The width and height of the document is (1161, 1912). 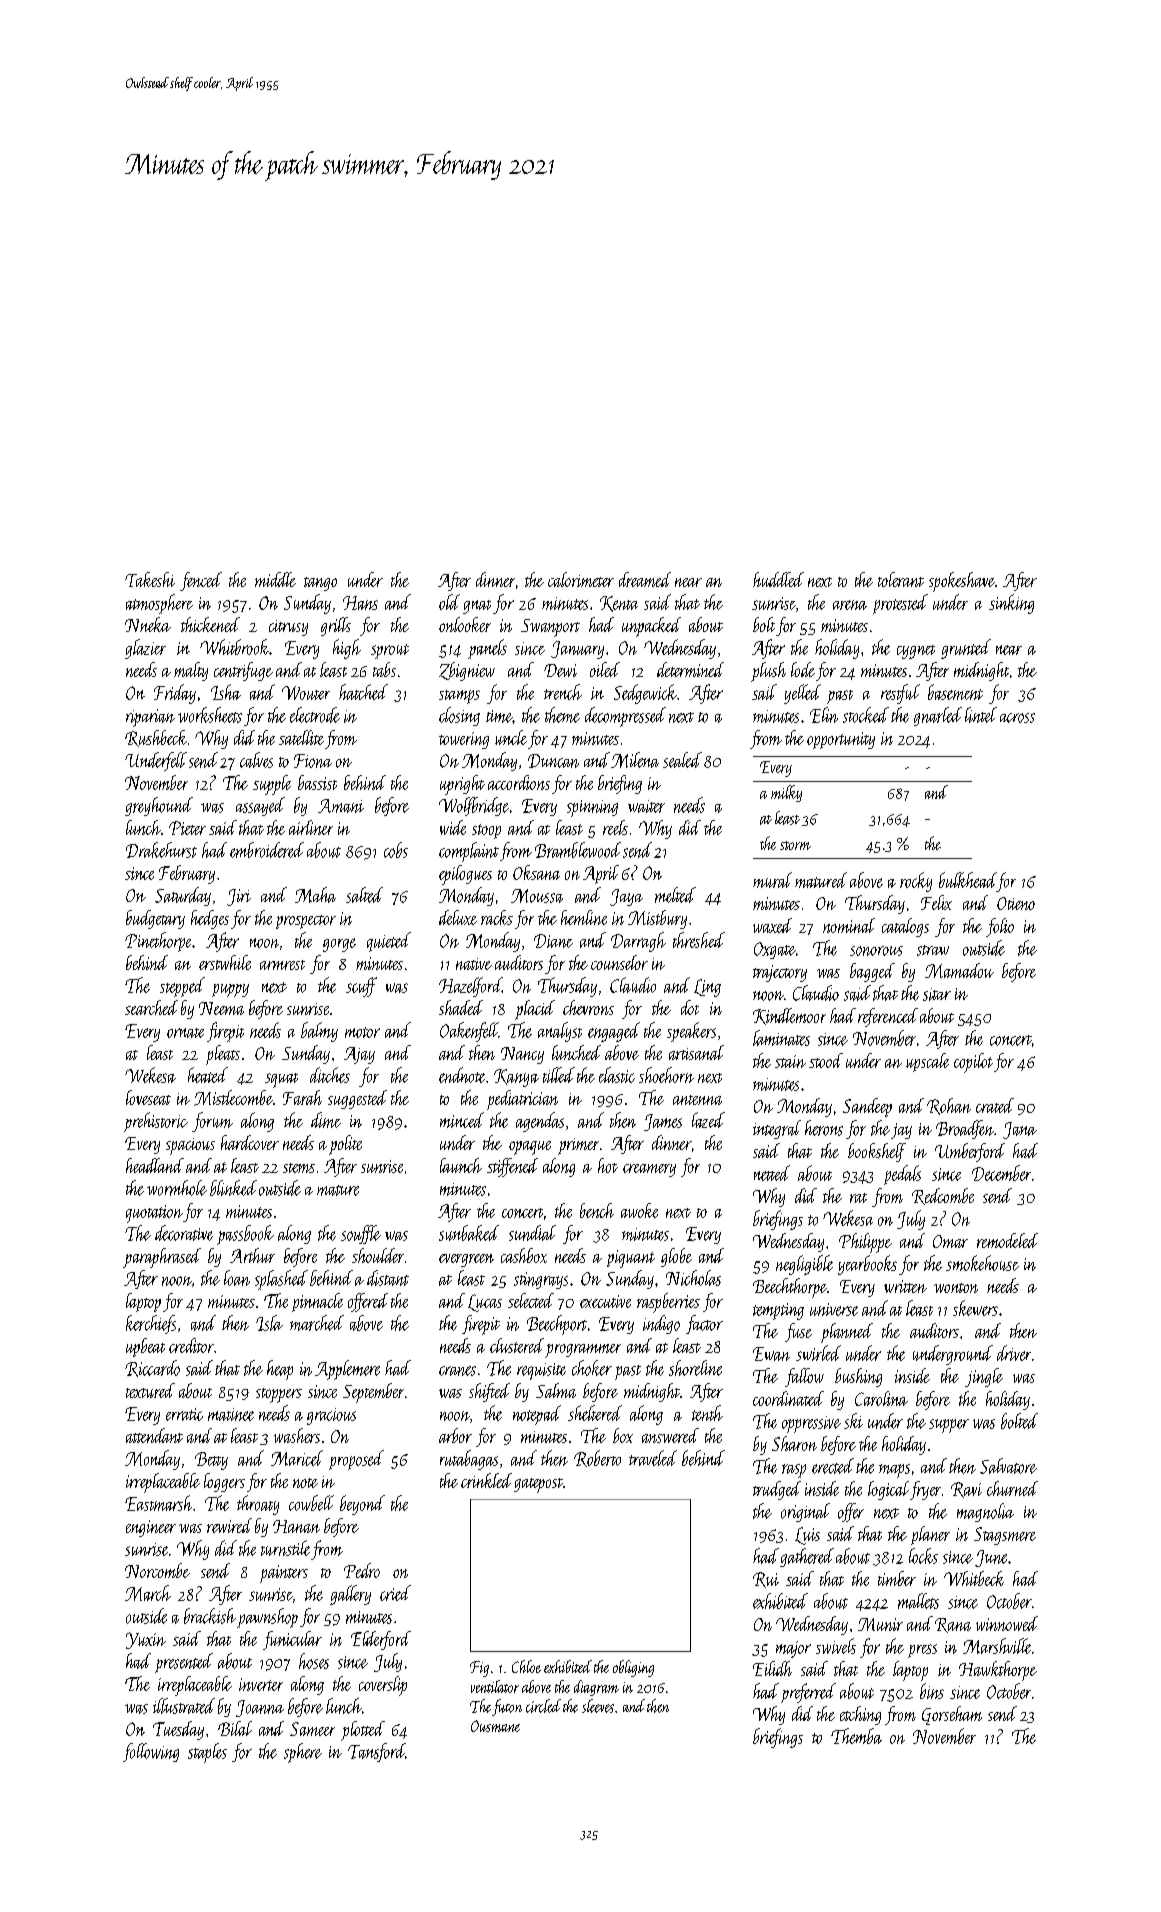 I want to click on sundial, so click(x=532, y=1233).
